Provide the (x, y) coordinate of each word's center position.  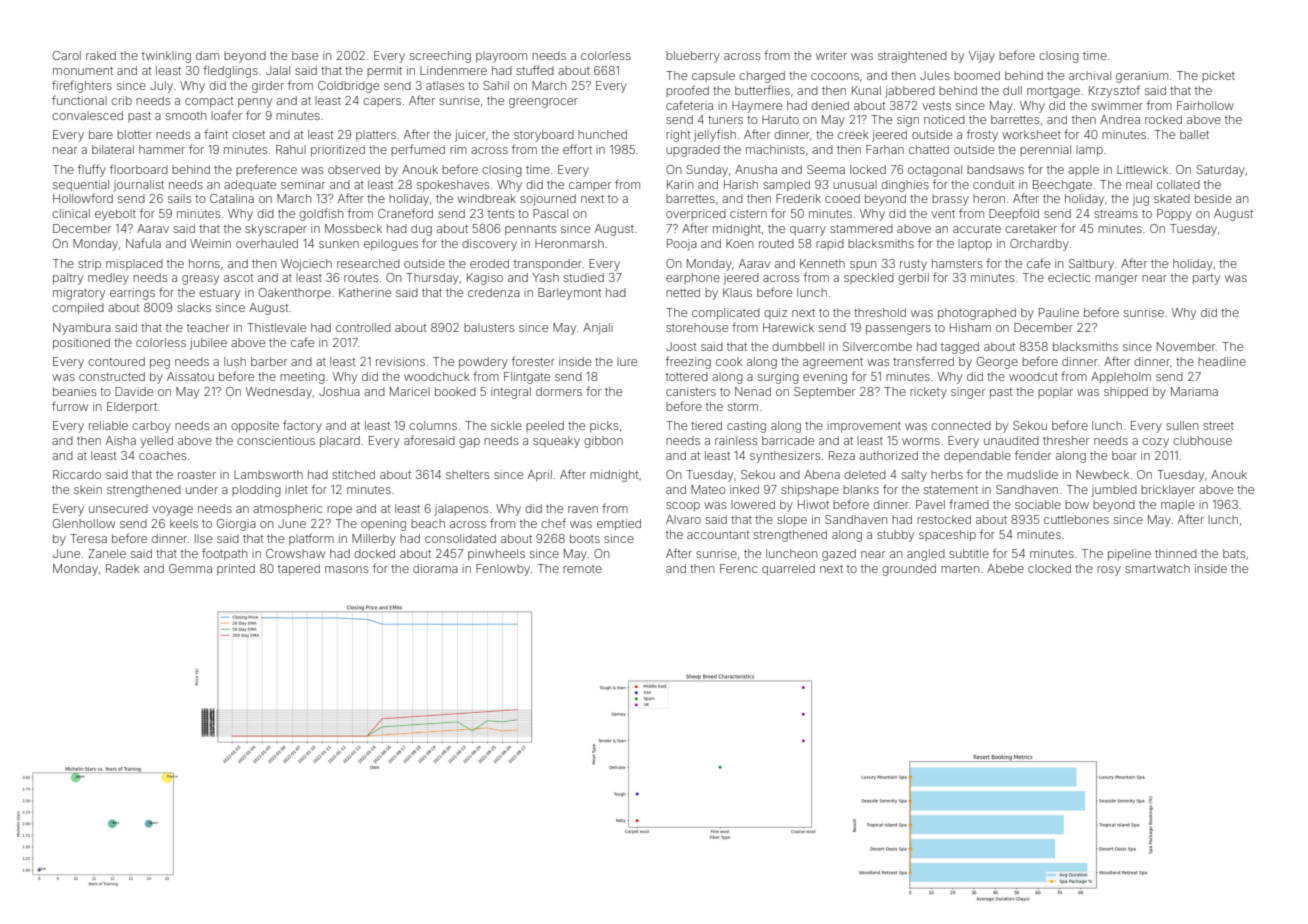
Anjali (598, 329)
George (997, 363)
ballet (1194, 134)
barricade (788, 440)
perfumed (418, 150)
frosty (982, 135)
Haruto (780, 119)
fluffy (92, 170)
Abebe (1005, 568)
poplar (1055, 393)
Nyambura (82, 329)
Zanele (107, 553)
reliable (108, 425)
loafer (226, 115)
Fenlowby (503, 570)
